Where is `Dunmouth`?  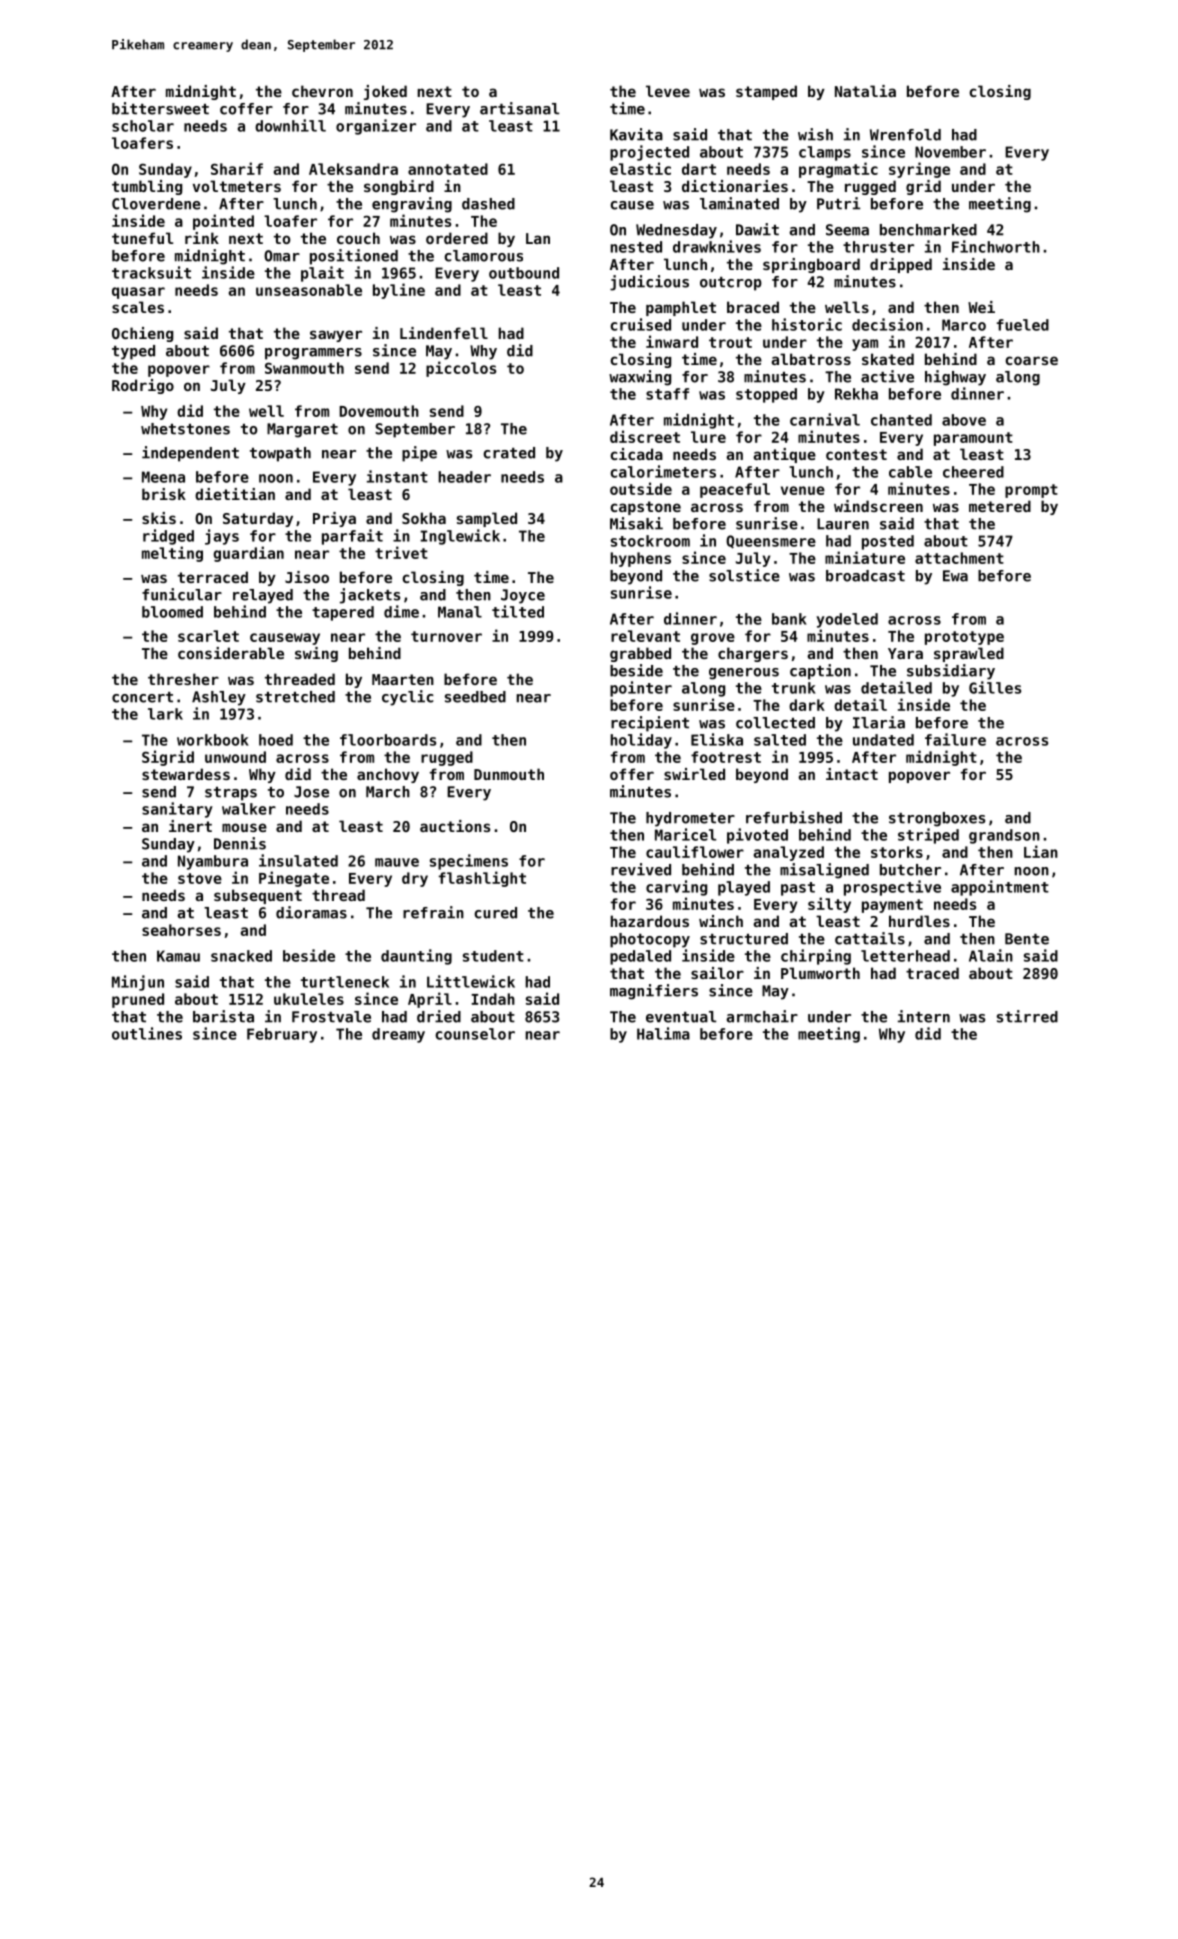
Dunmouth is located at coordinates (509, 774).
